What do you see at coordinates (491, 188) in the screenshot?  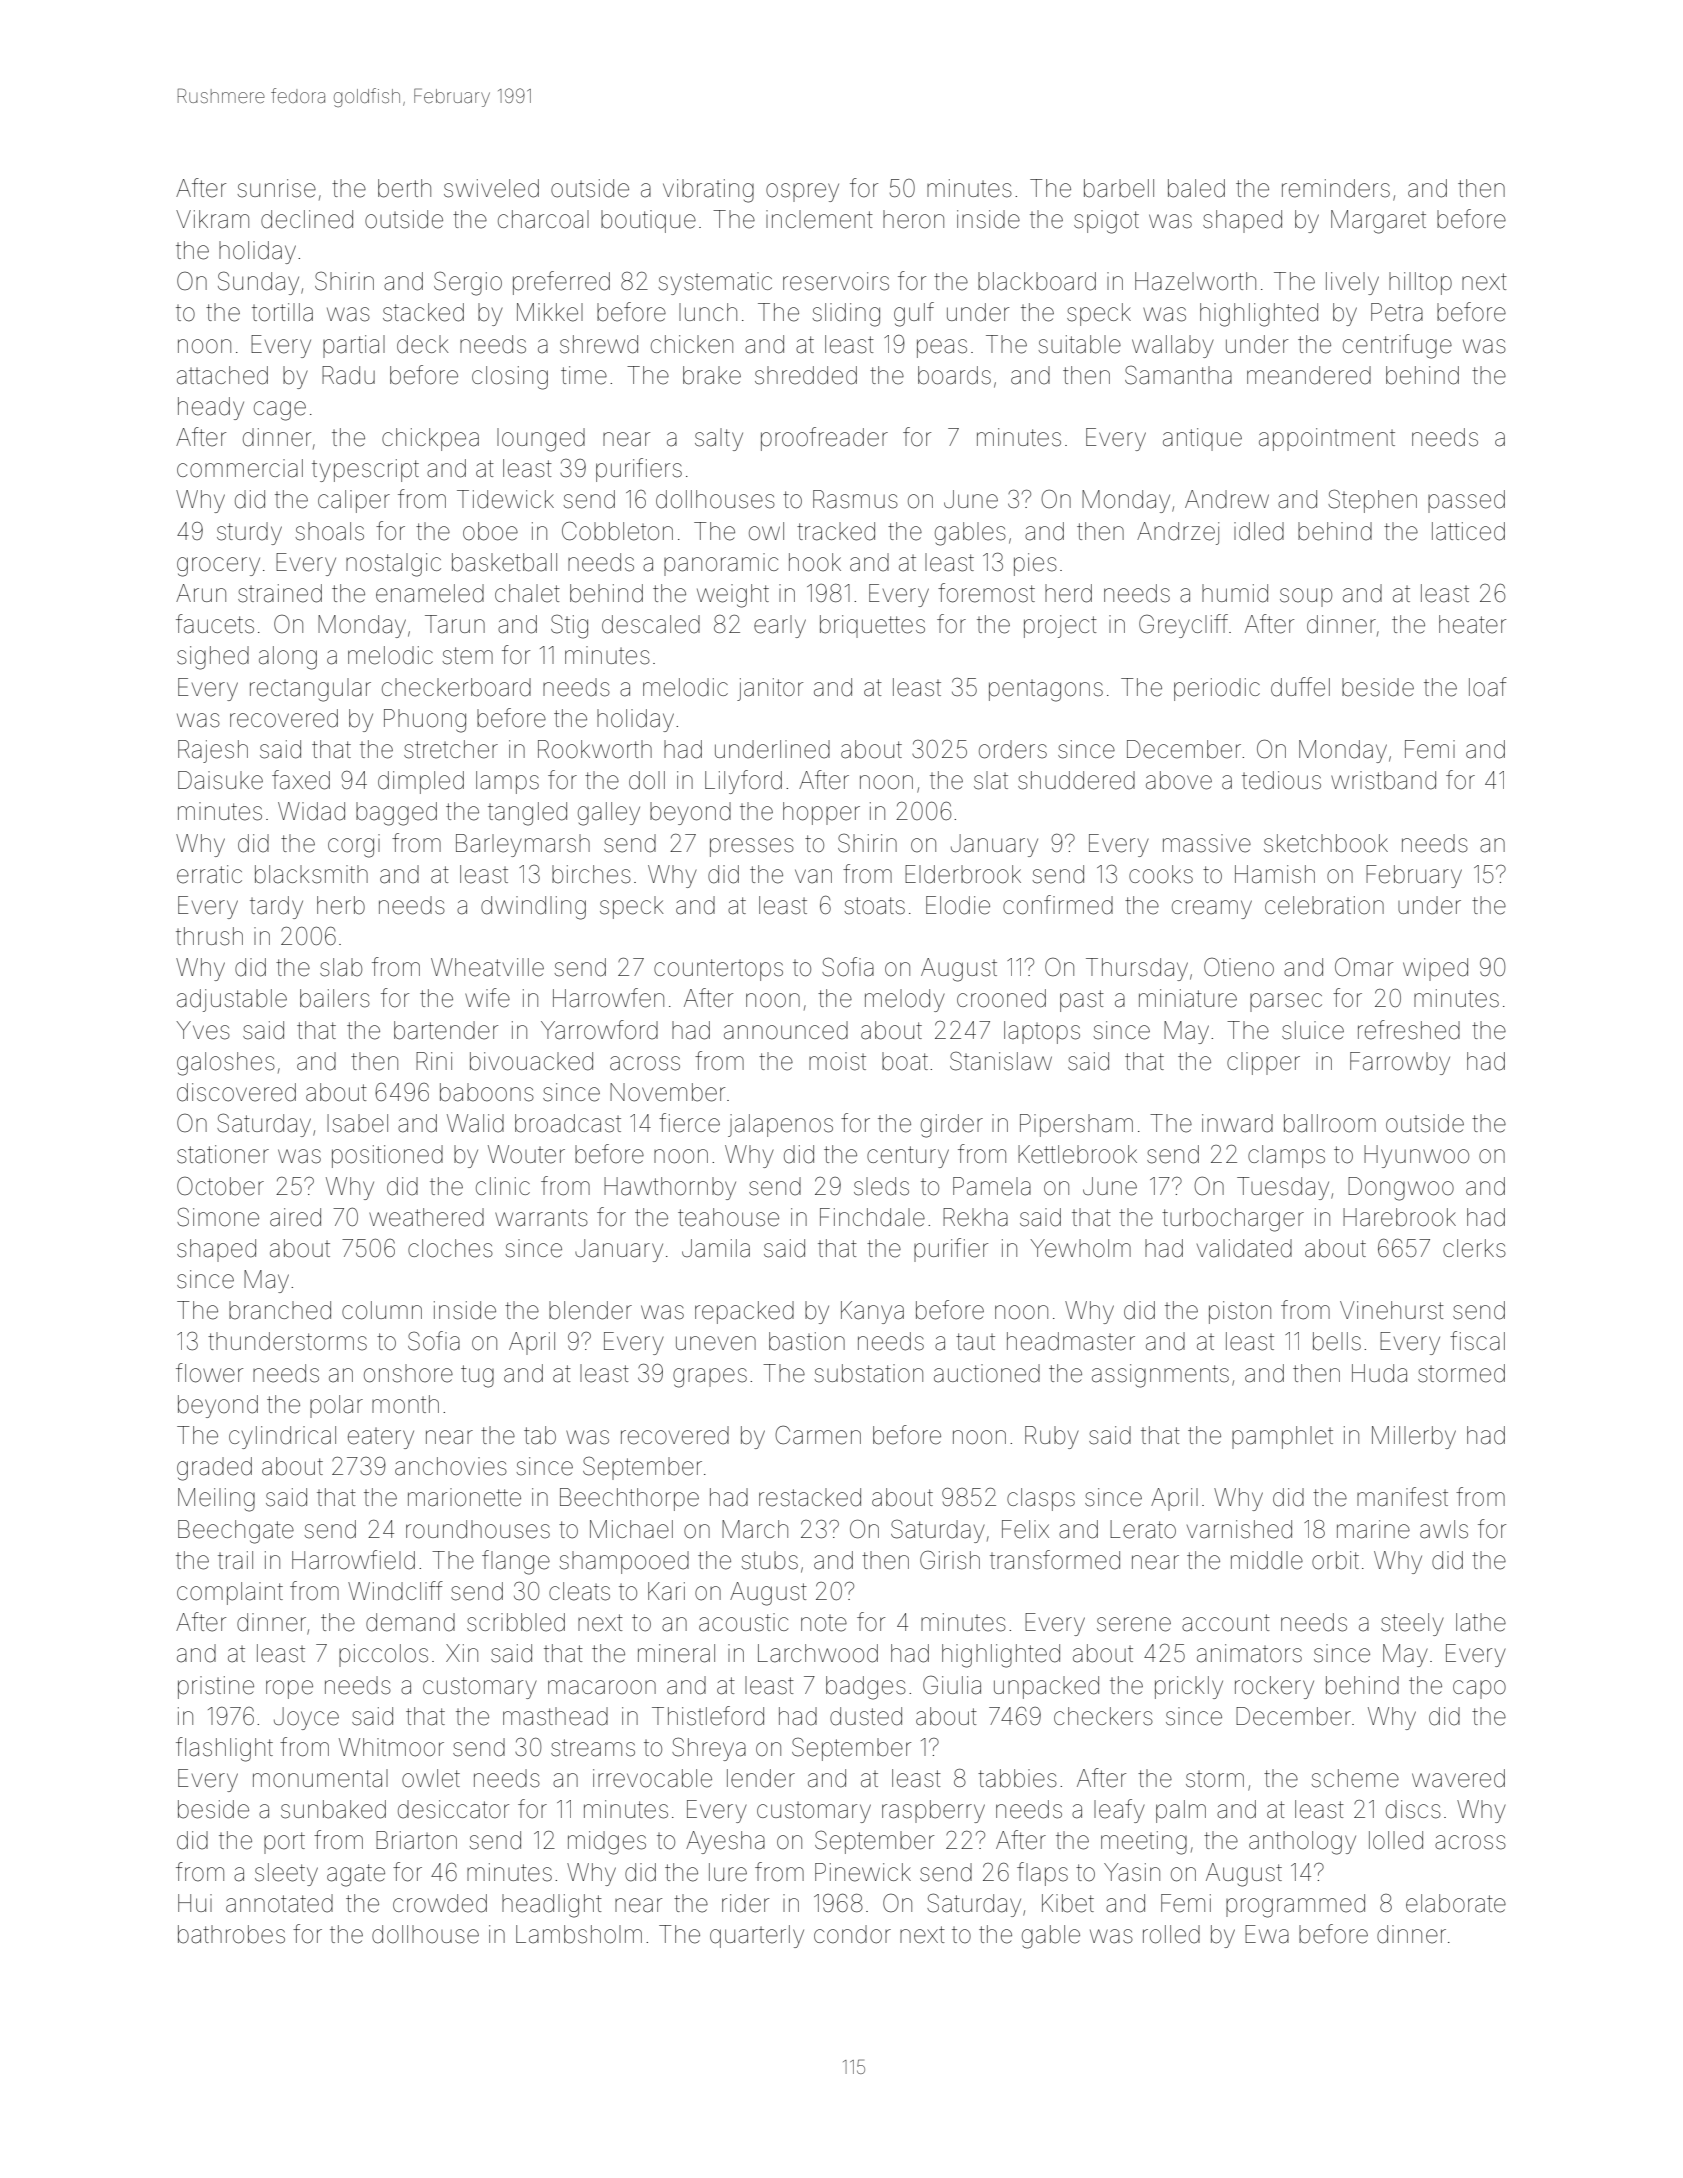 I see `swiveled` at bounding box center [491, 188].
